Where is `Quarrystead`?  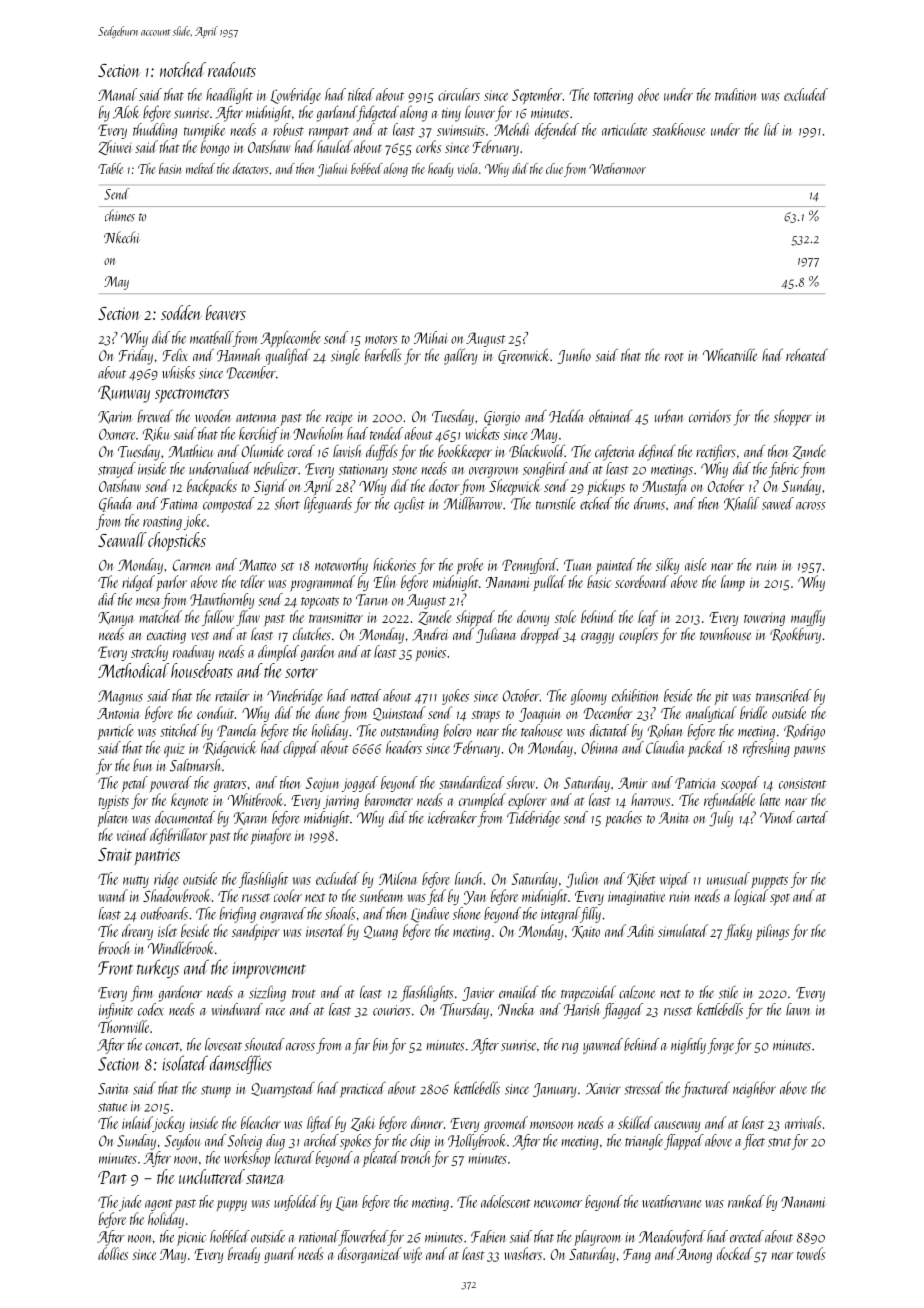 Quarrystead is located at coordinates (283, 1090).
